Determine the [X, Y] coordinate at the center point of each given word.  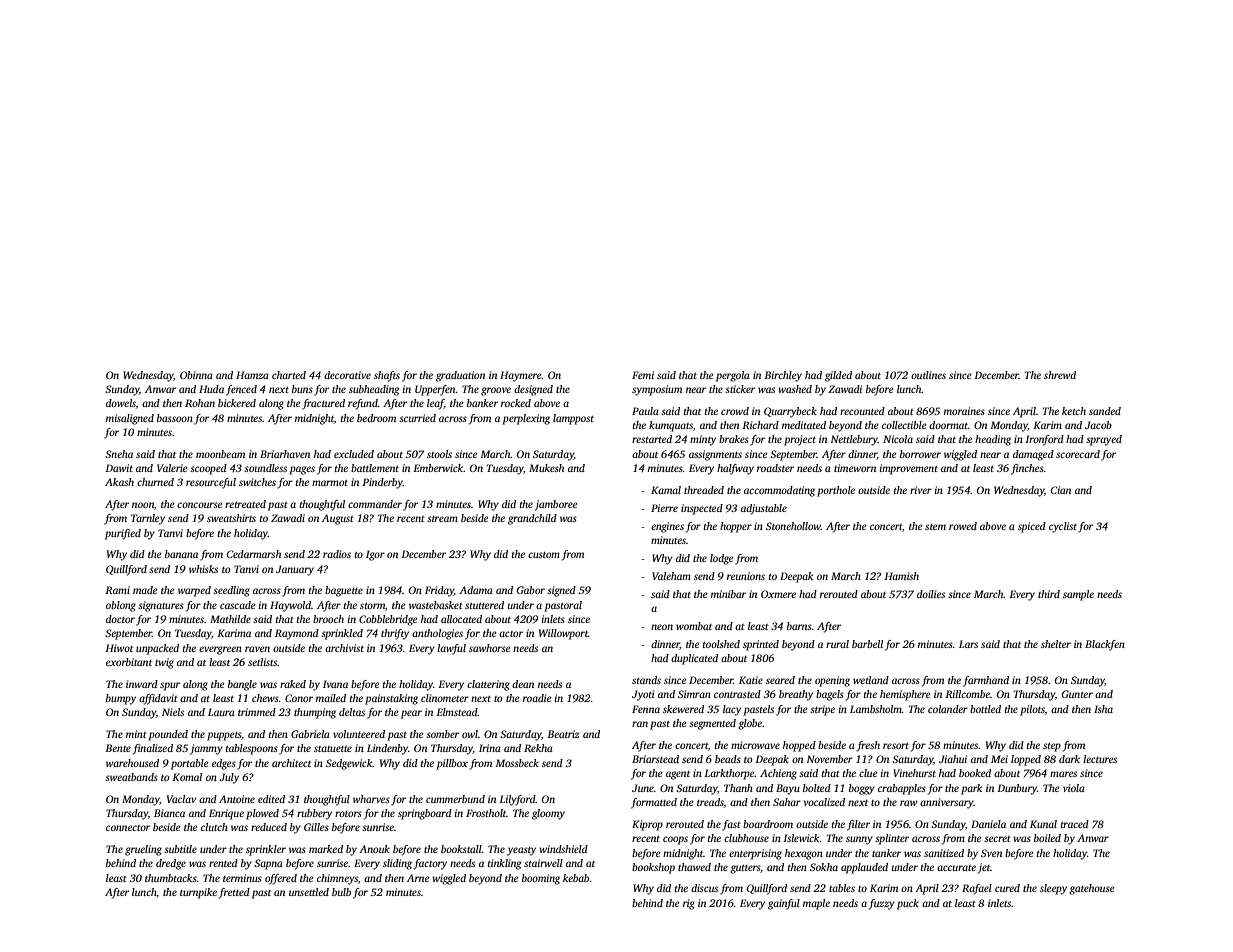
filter [858, 825]
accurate [956, 868]
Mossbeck [517, 763]
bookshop [653, 868]
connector [128, 828]
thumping [315, 713]
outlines [928, 375]
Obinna [196, 375]
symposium [657, 390]
